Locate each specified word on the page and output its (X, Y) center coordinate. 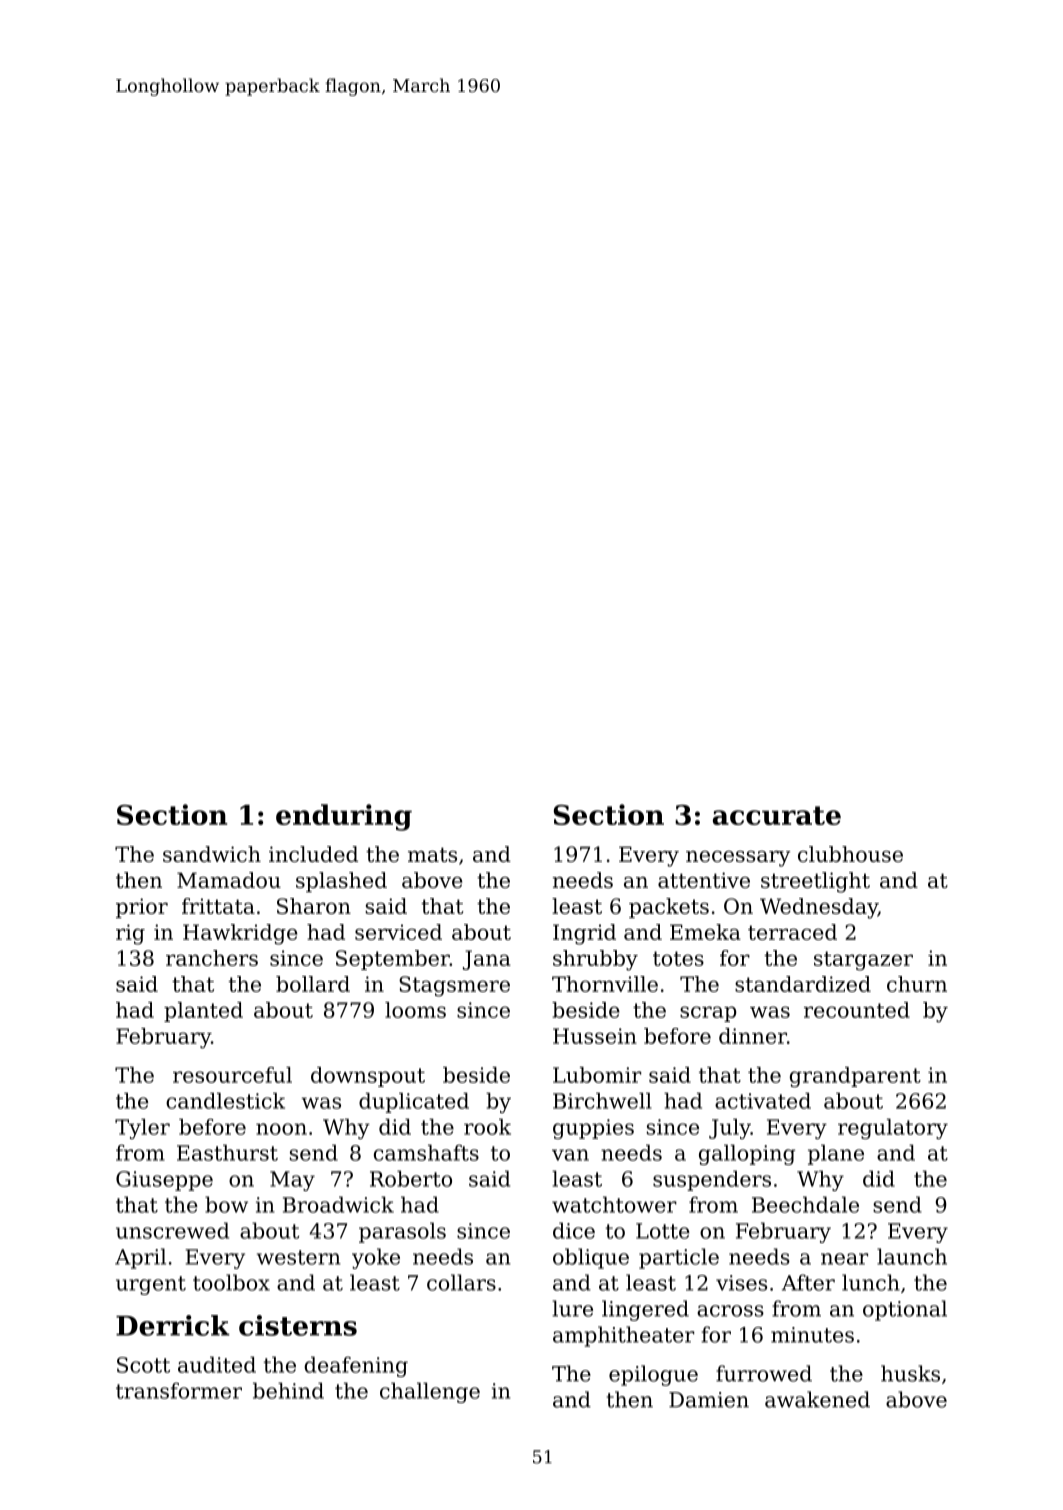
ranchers (212, 958)
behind (288, 1390)
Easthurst (227, 1152)
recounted (857, 1010)
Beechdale (805, 1204)
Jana (487, 960)
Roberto (411, 1178)
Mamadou (229, 880)
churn (917, 984)
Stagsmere (454, 986)
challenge (430, 1392)
